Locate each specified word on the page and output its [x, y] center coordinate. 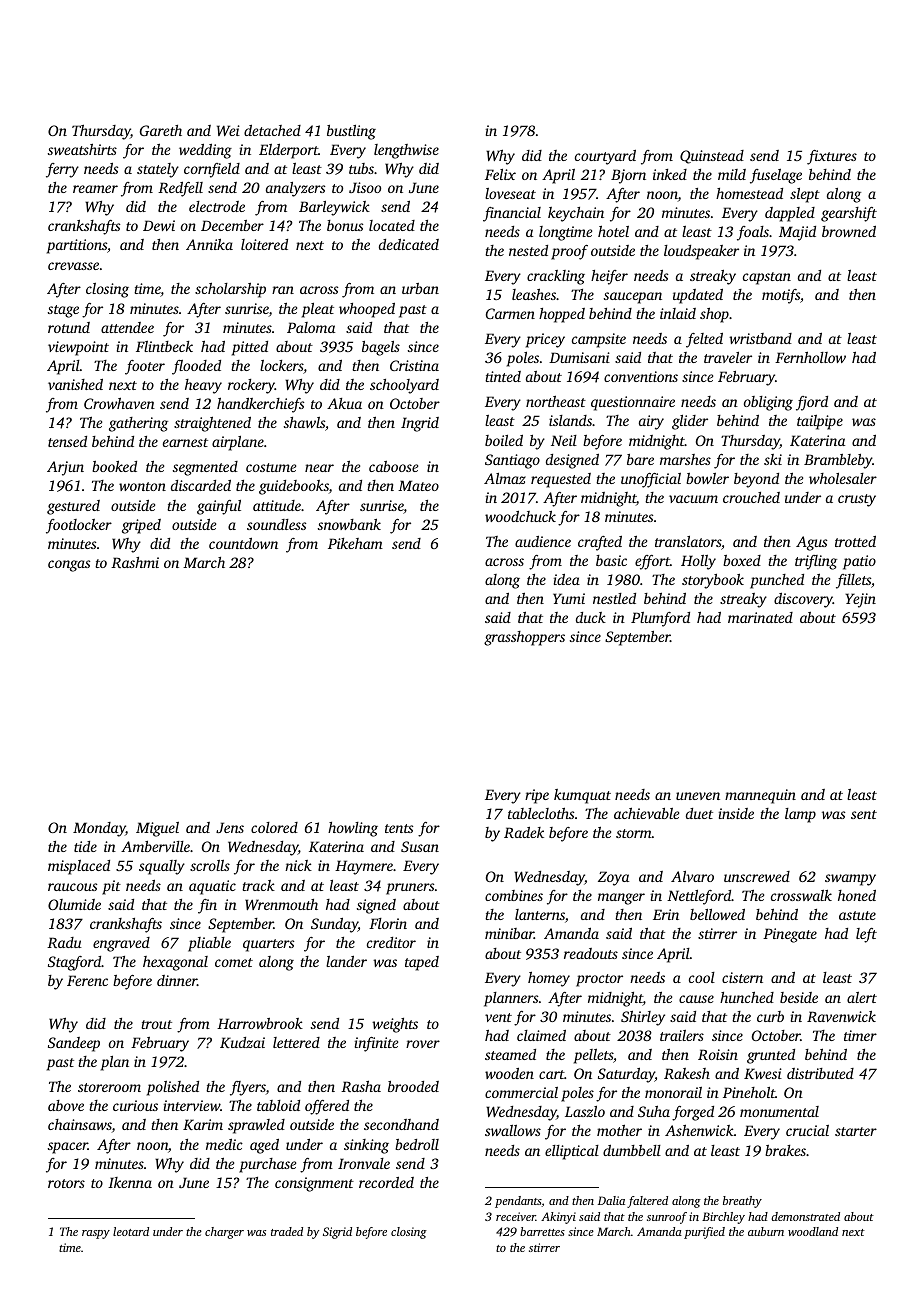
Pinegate [790, 935]
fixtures [832, 157]
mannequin [760, 796]
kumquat [582, 796]
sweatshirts [82, 149]
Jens [230, 827]
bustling [351, 132]
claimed [541, 1035]
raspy [96, 1234]
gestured [73, 507]
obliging [768, 403]
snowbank [349, 524]
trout [156, 1024]
